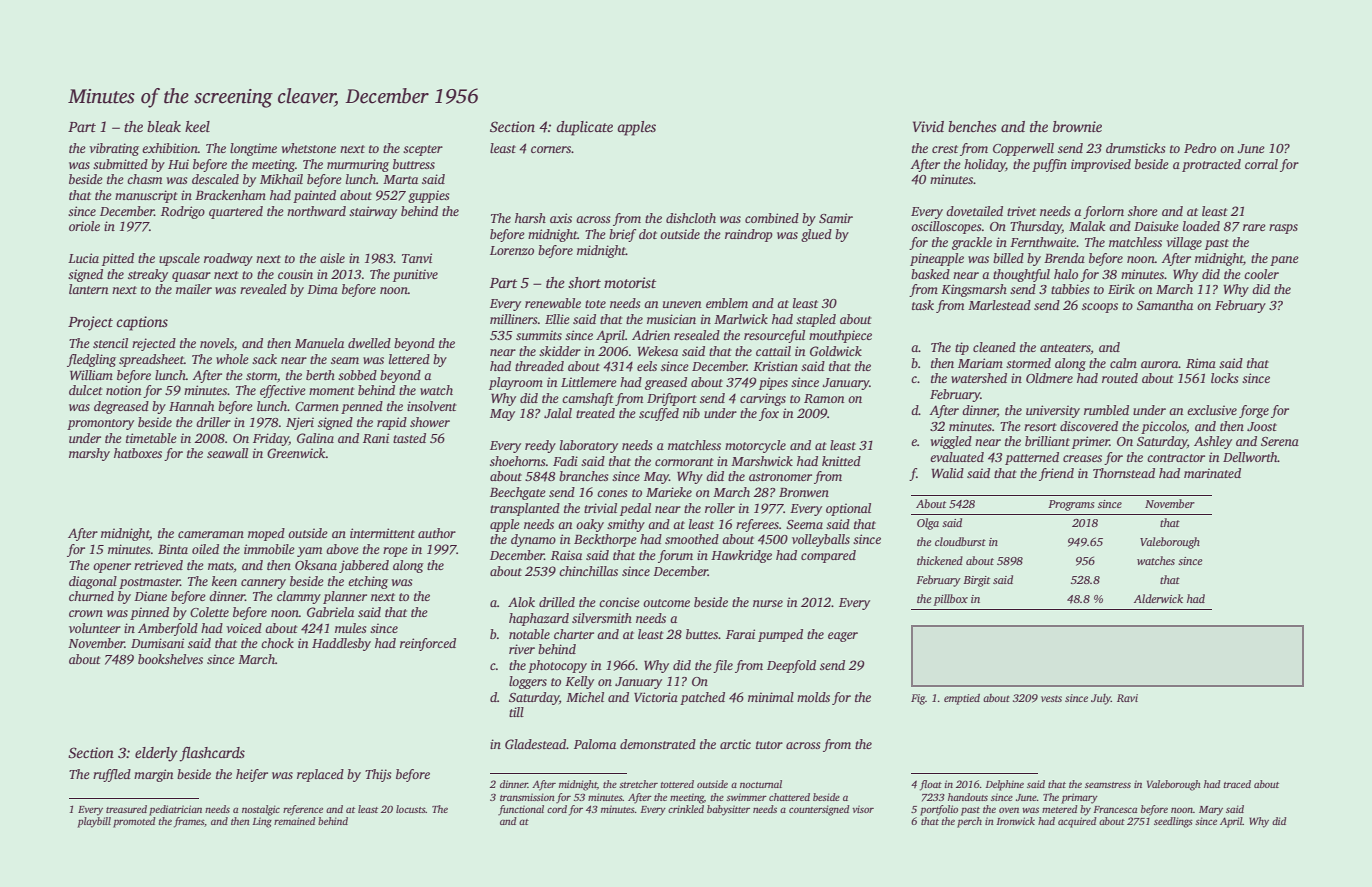 This screenshot has height=887, width=1372. What do you see at coordinates (89, 289) in the screenshot?
I see `lantern` at bounding box center [89, 289].
